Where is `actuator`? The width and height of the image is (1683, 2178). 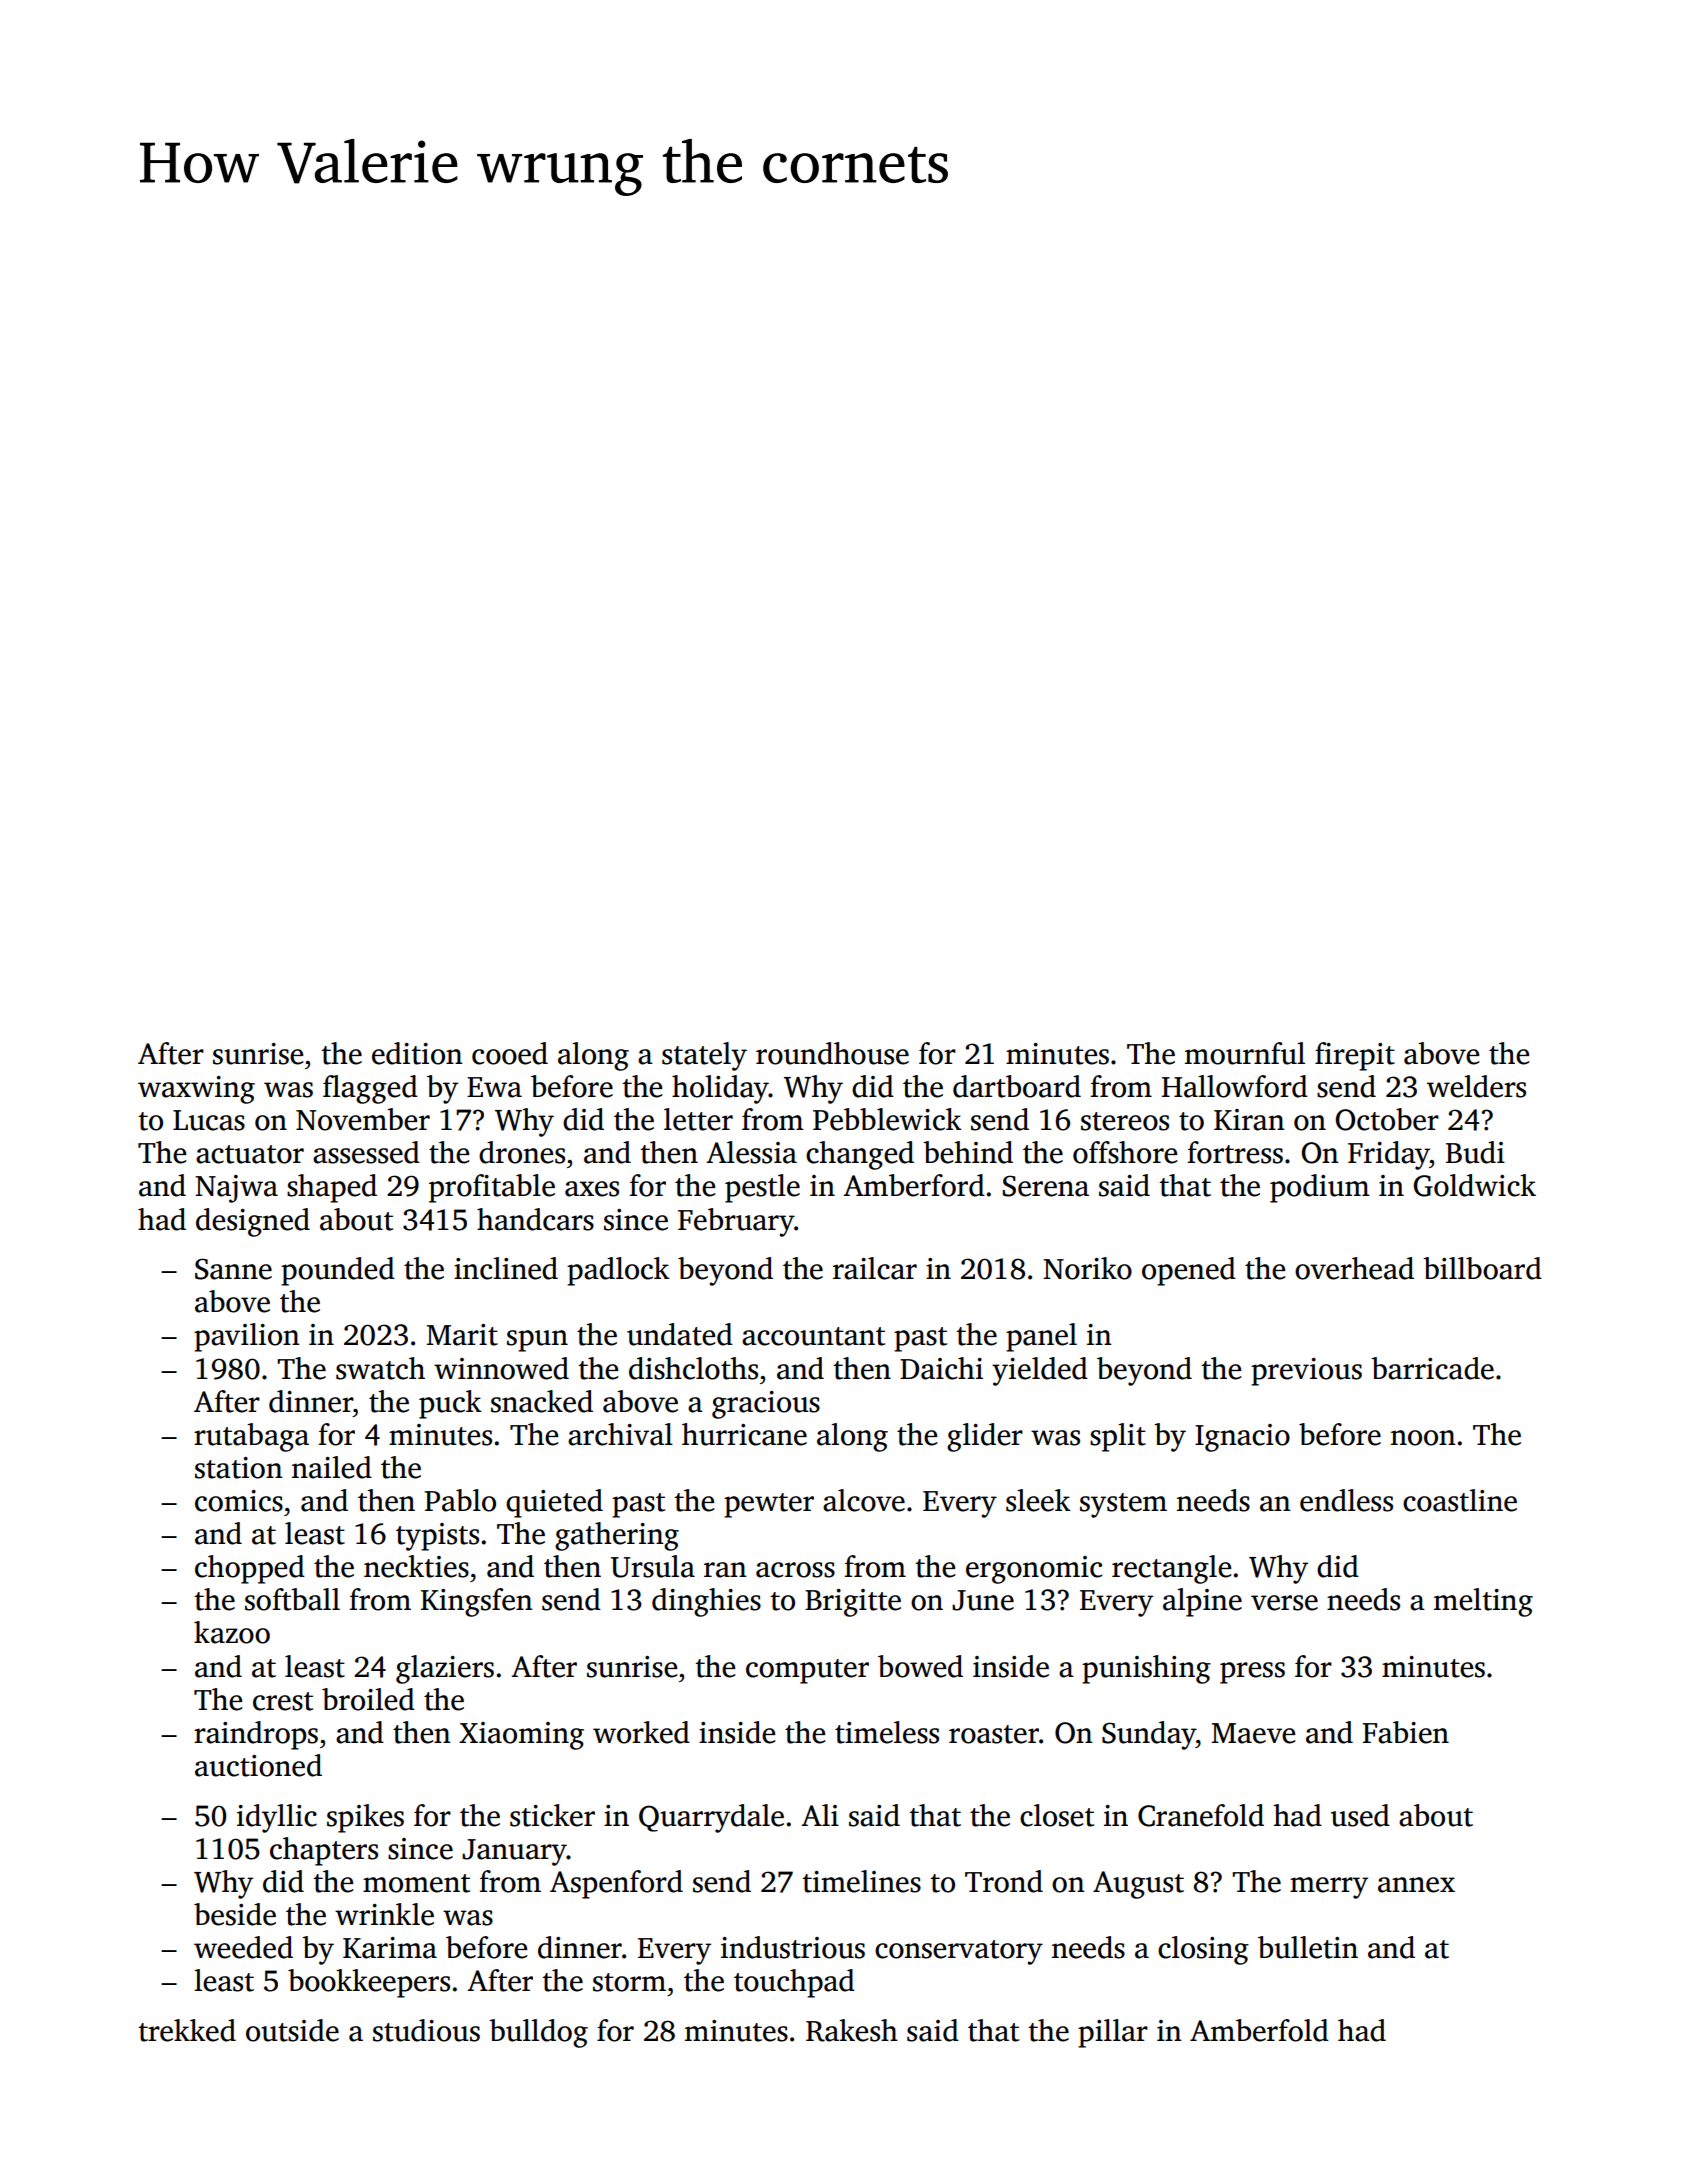
actuator is located at coordinates (250, 1154).
